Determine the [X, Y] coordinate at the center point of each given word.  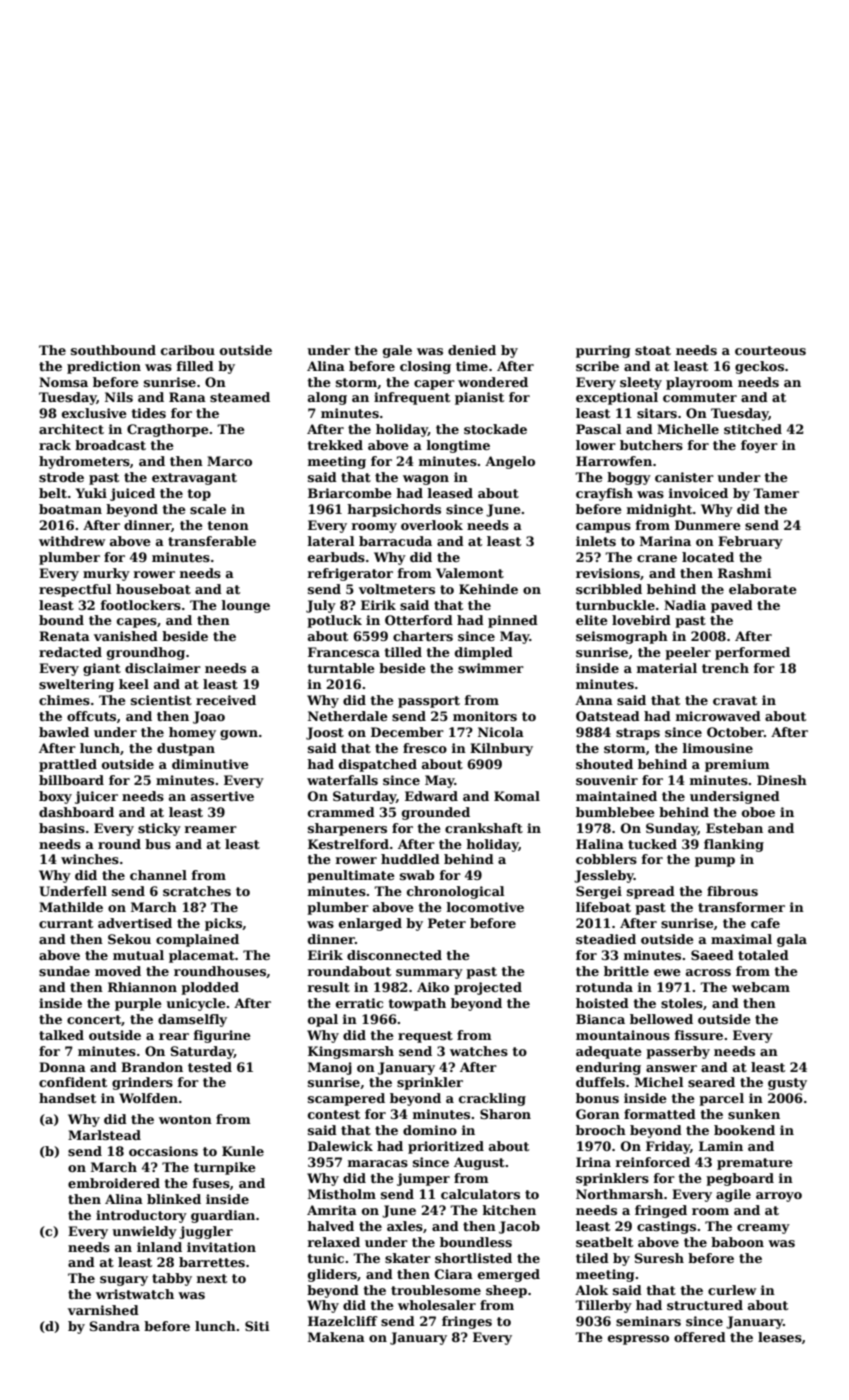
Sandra [115, 1326]
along [327, 398]
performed [752, 653]
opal [323, 1020]
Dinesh [782, 780]
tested [210, 1067]
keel [134, 684]
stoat [653, 350]
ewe [667, 972]
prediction [104, 367]
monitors [485, 716]
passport [429, 702]
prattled [68, 765]
